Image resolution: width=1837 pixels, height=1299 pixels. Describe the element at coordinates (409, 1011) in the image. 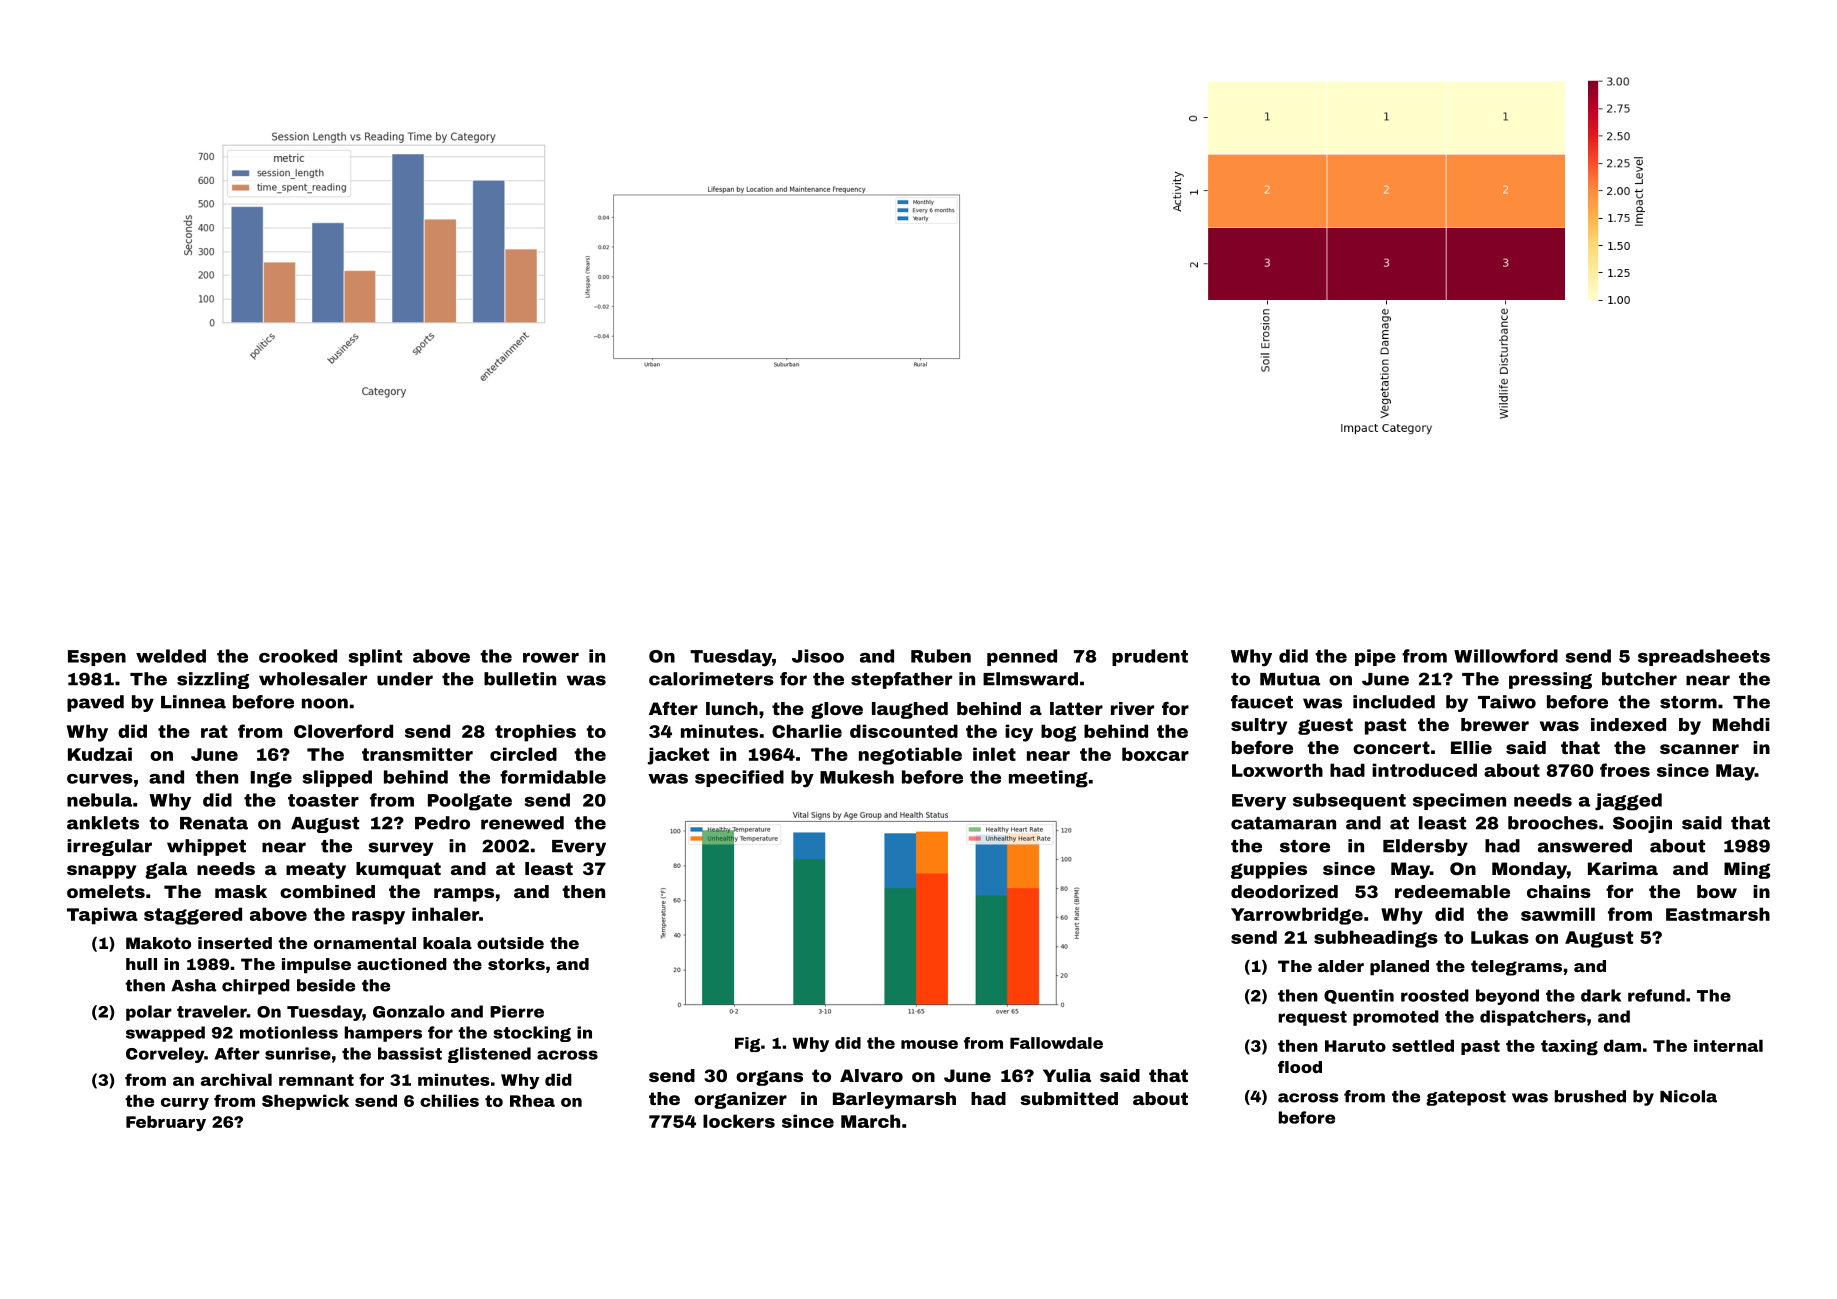

I see `Gonzalo` at that location.
